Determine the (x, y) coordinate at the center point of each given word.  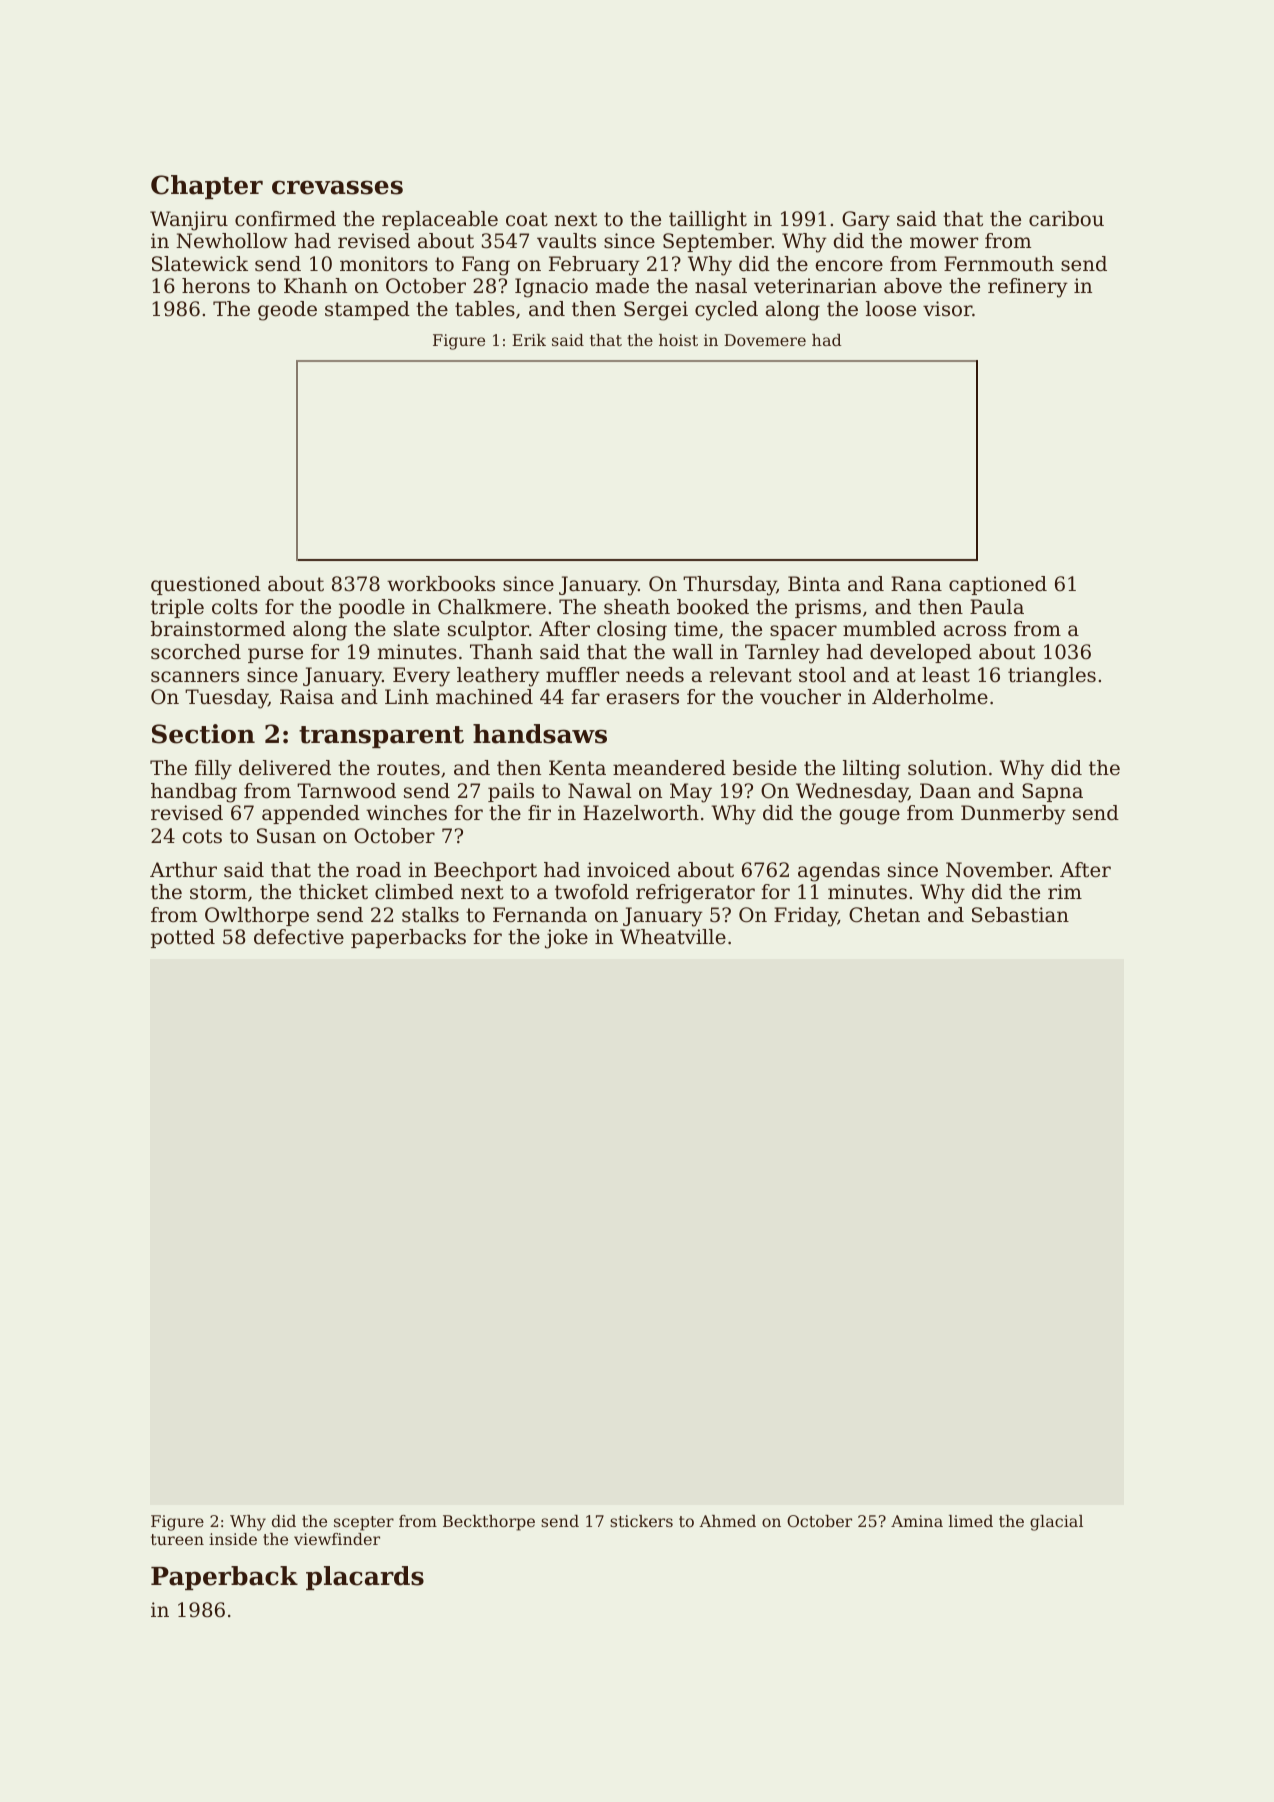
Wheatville (673, 937)
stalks (430, 915)
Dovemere (765, 340)
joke (566, 939)
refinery (1028, 288)
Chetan (884, 915)
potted (183, 938)
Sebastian (1020, 915)
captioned (998, 585)
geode (287, 311)
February (594, 266)
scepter (364, 1523)
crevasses (337, 187)
